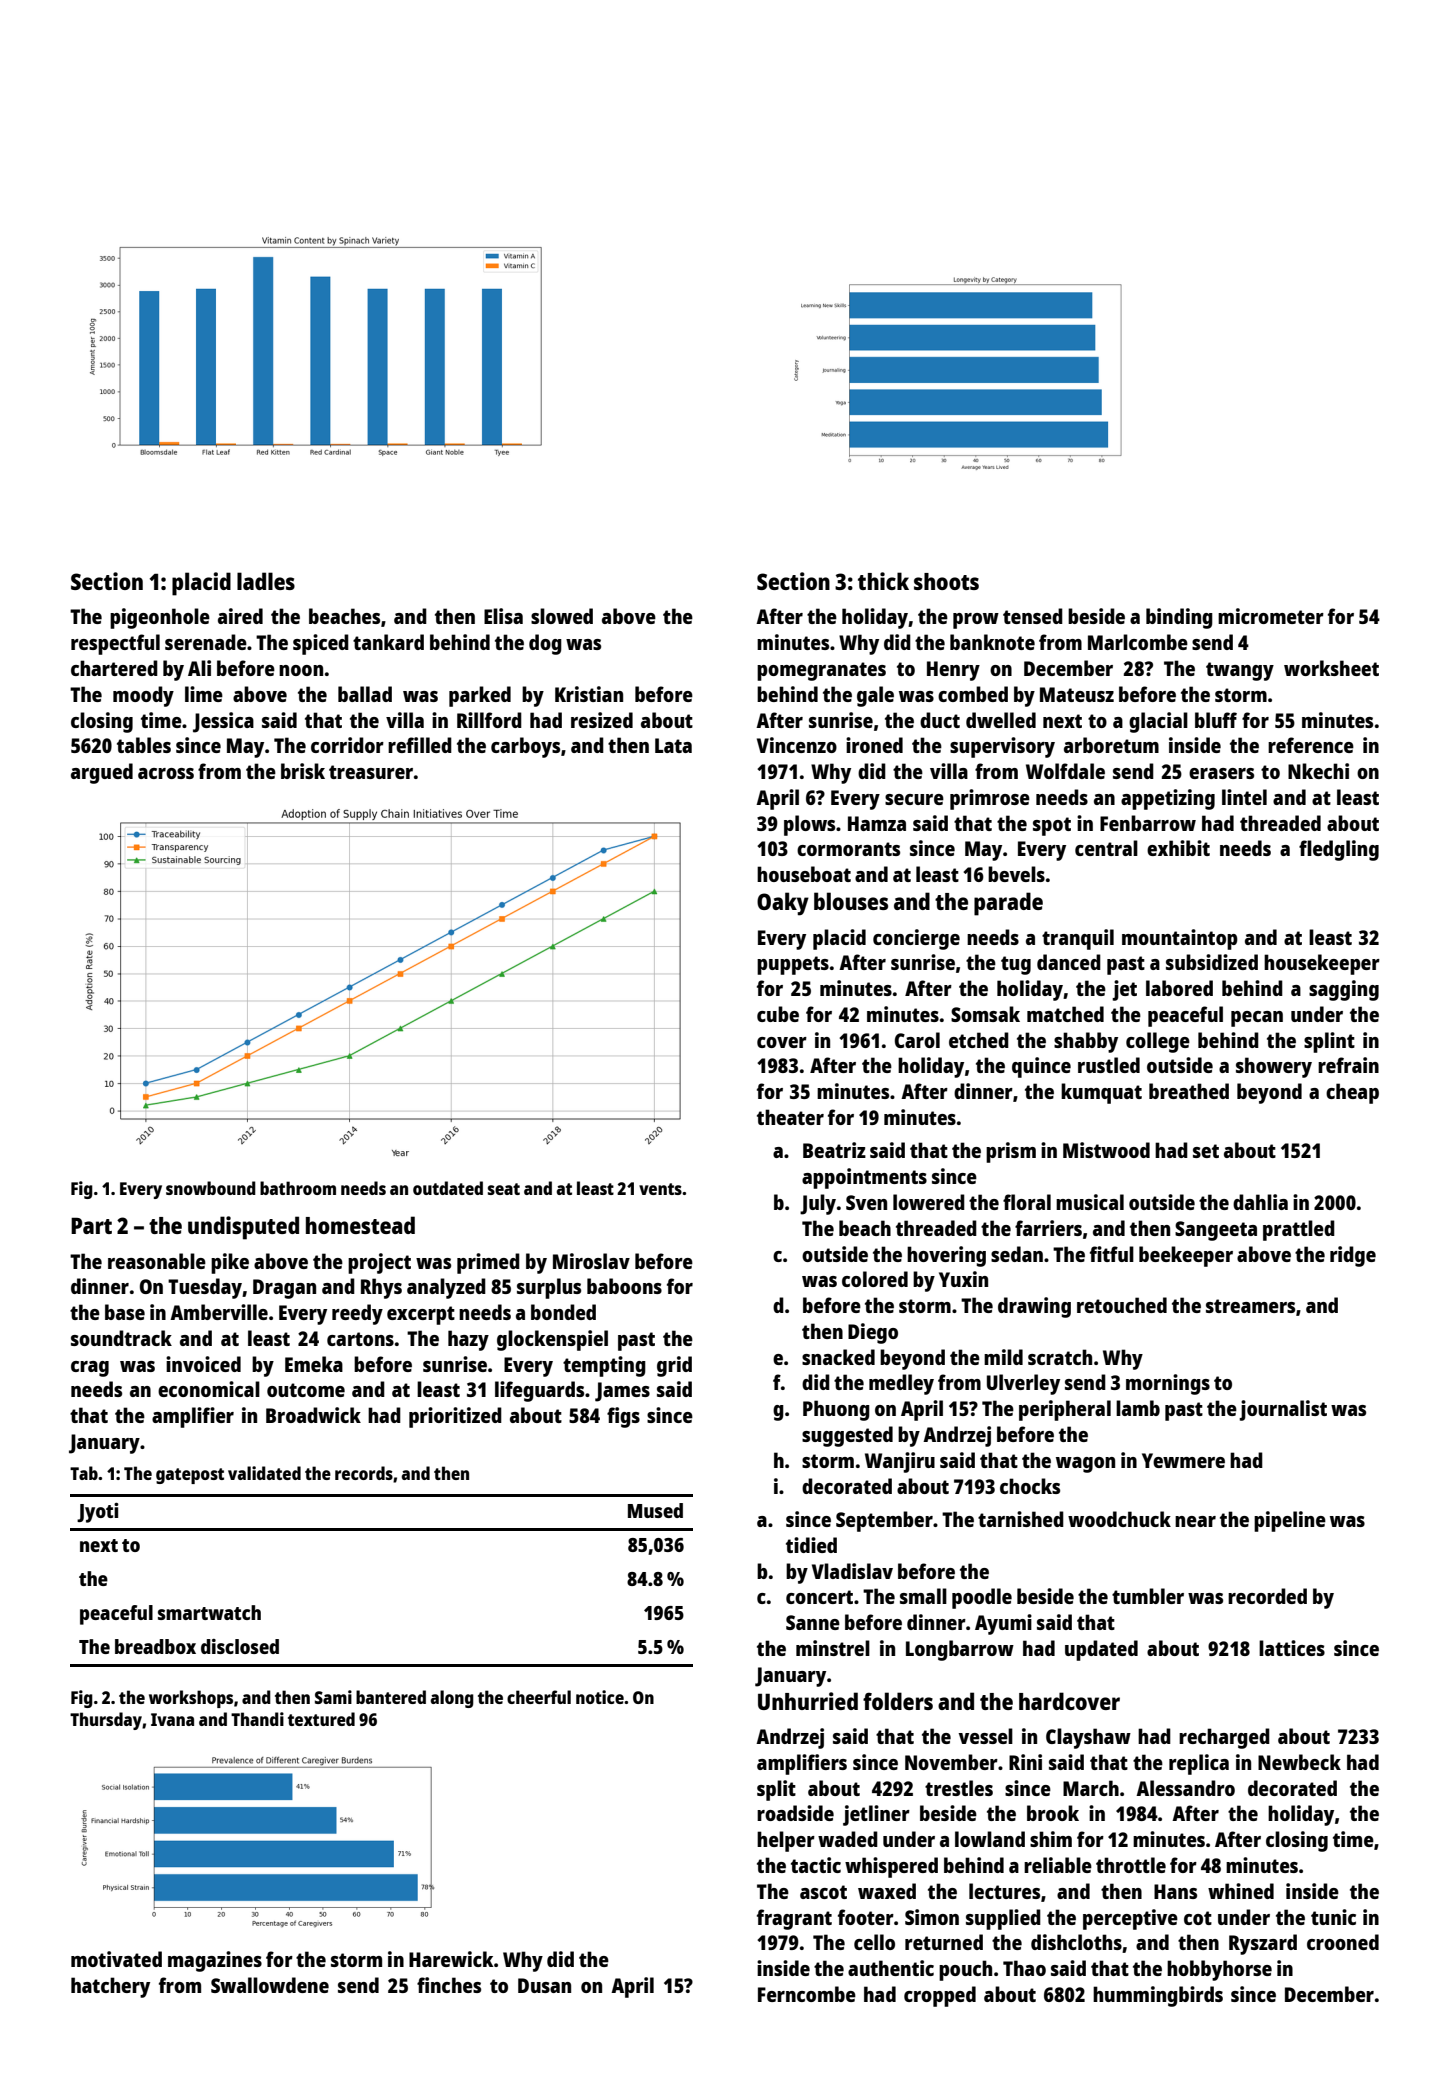 The width and height of the screenshot is (1450, 2100). I want to click on Part, so click(91, 1225).
